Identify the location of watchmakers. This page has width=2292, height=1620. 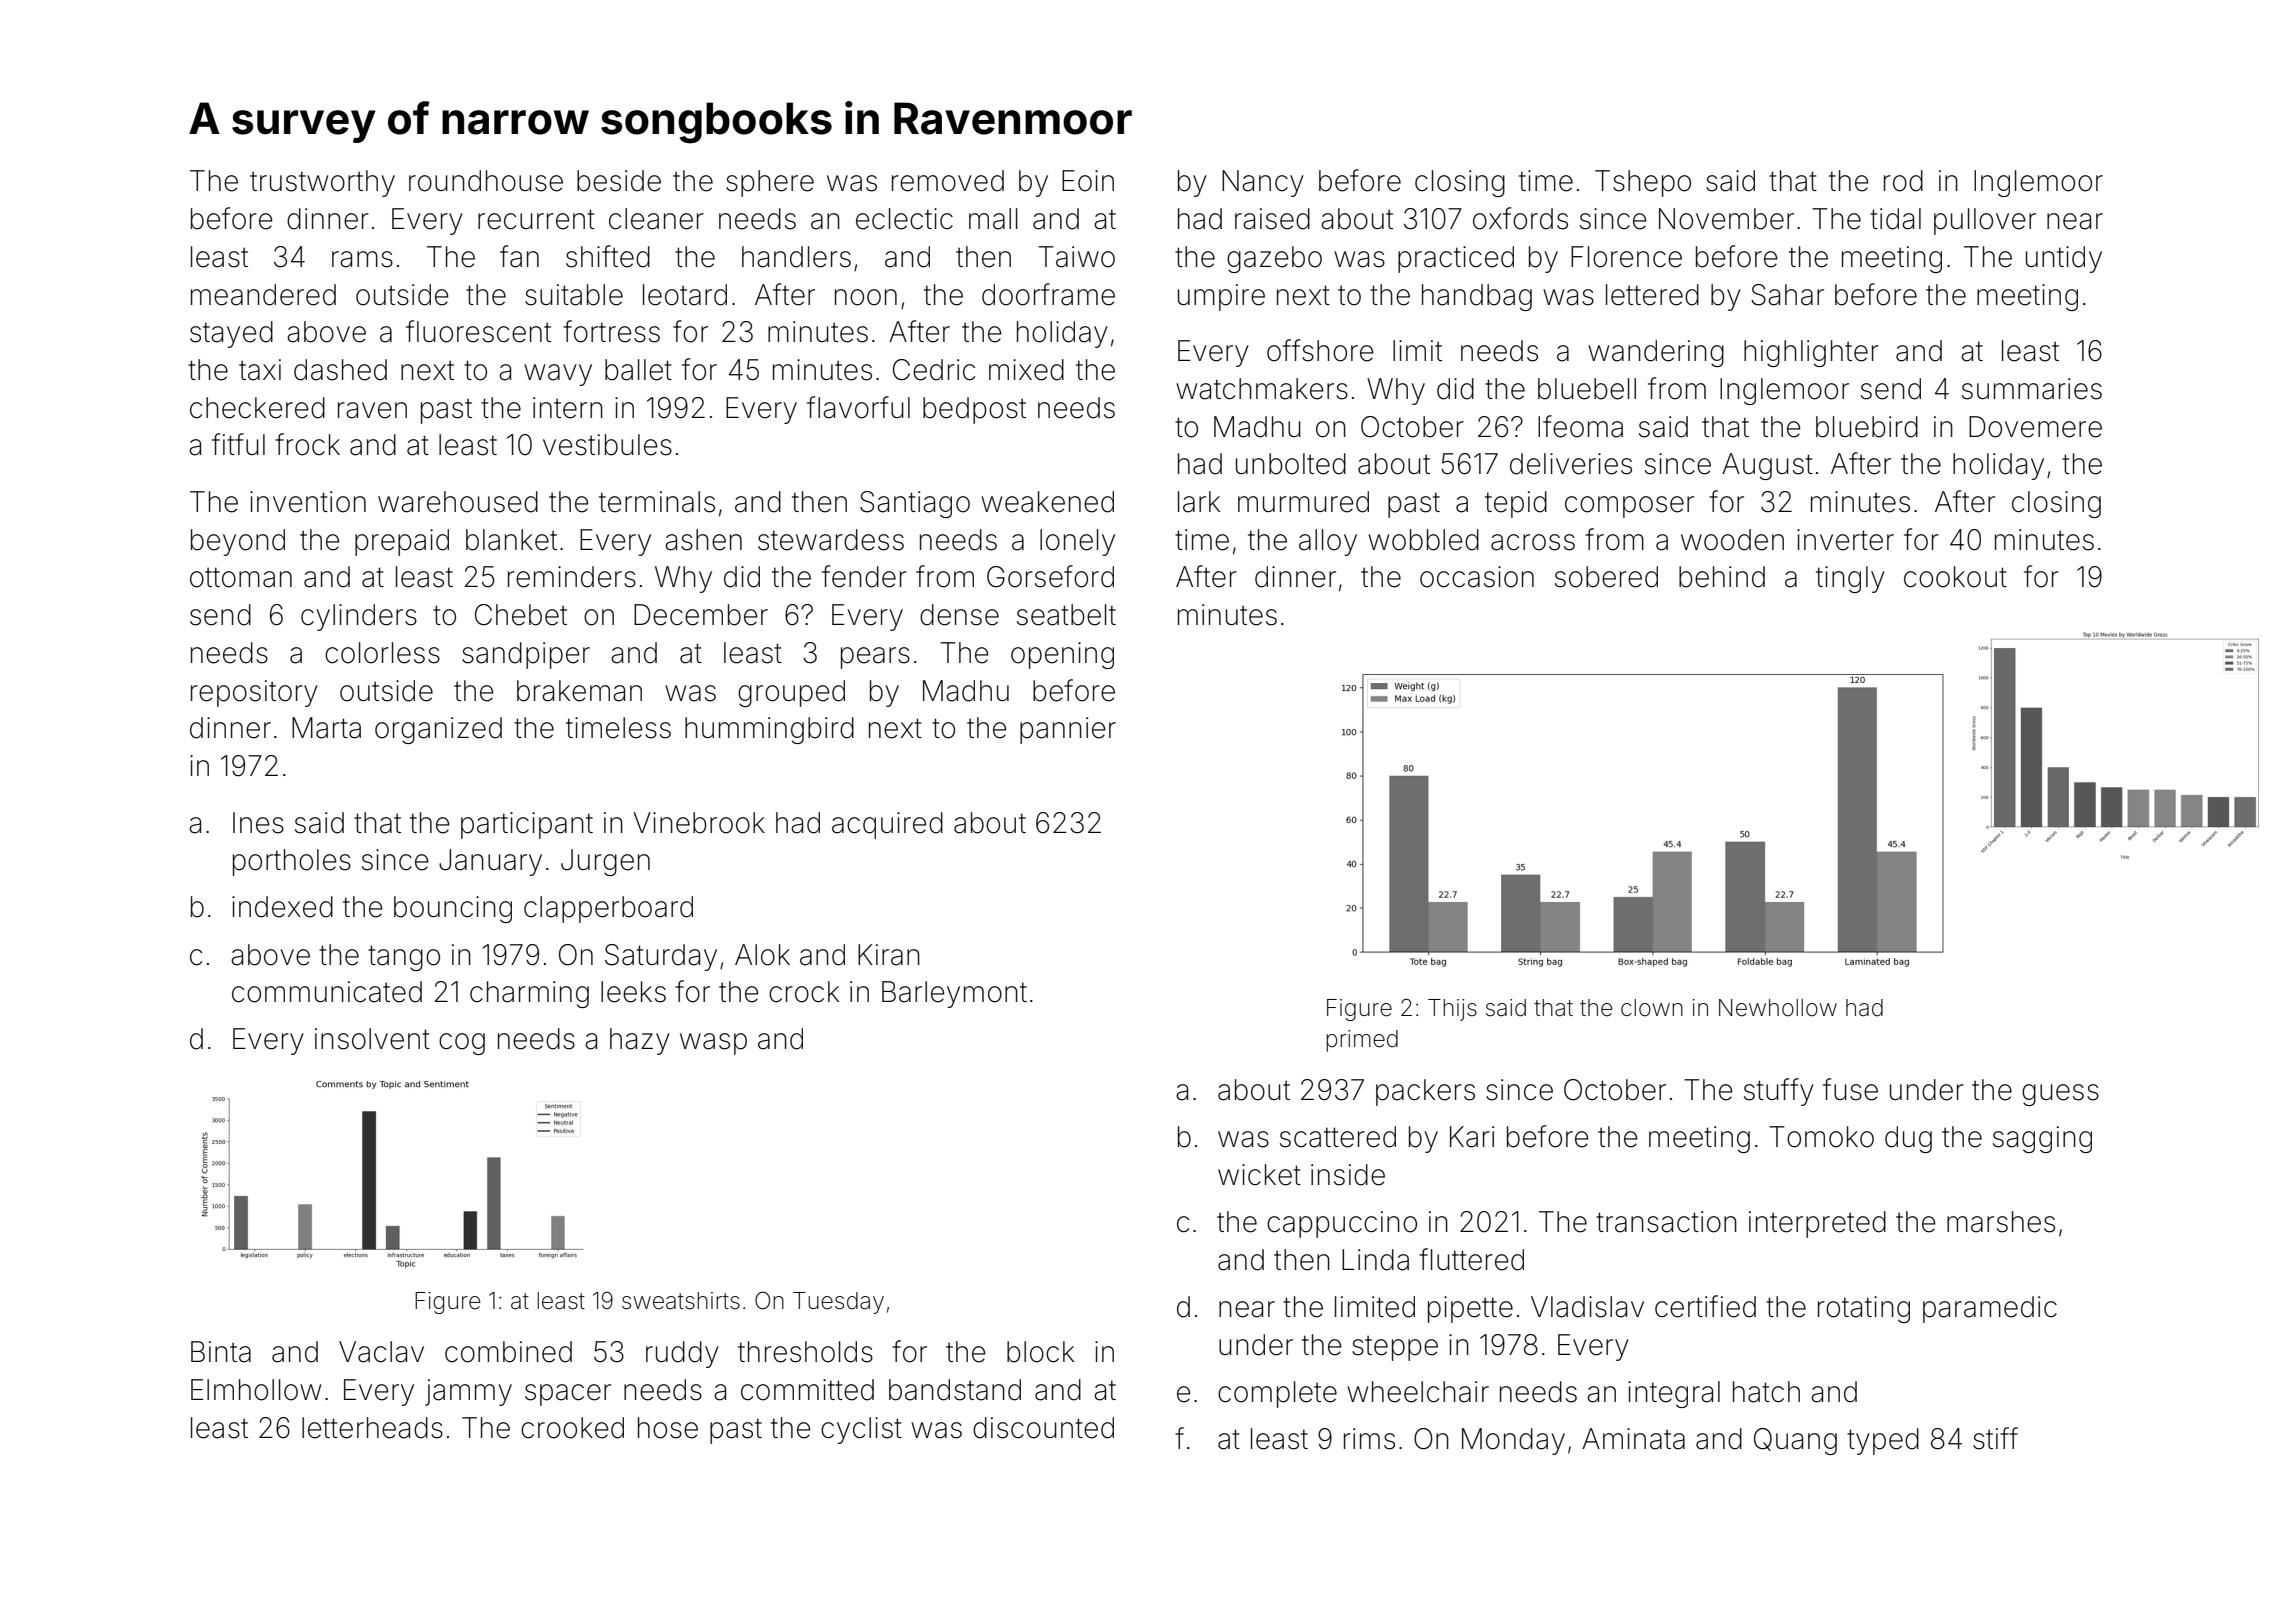
(1262, 389).
